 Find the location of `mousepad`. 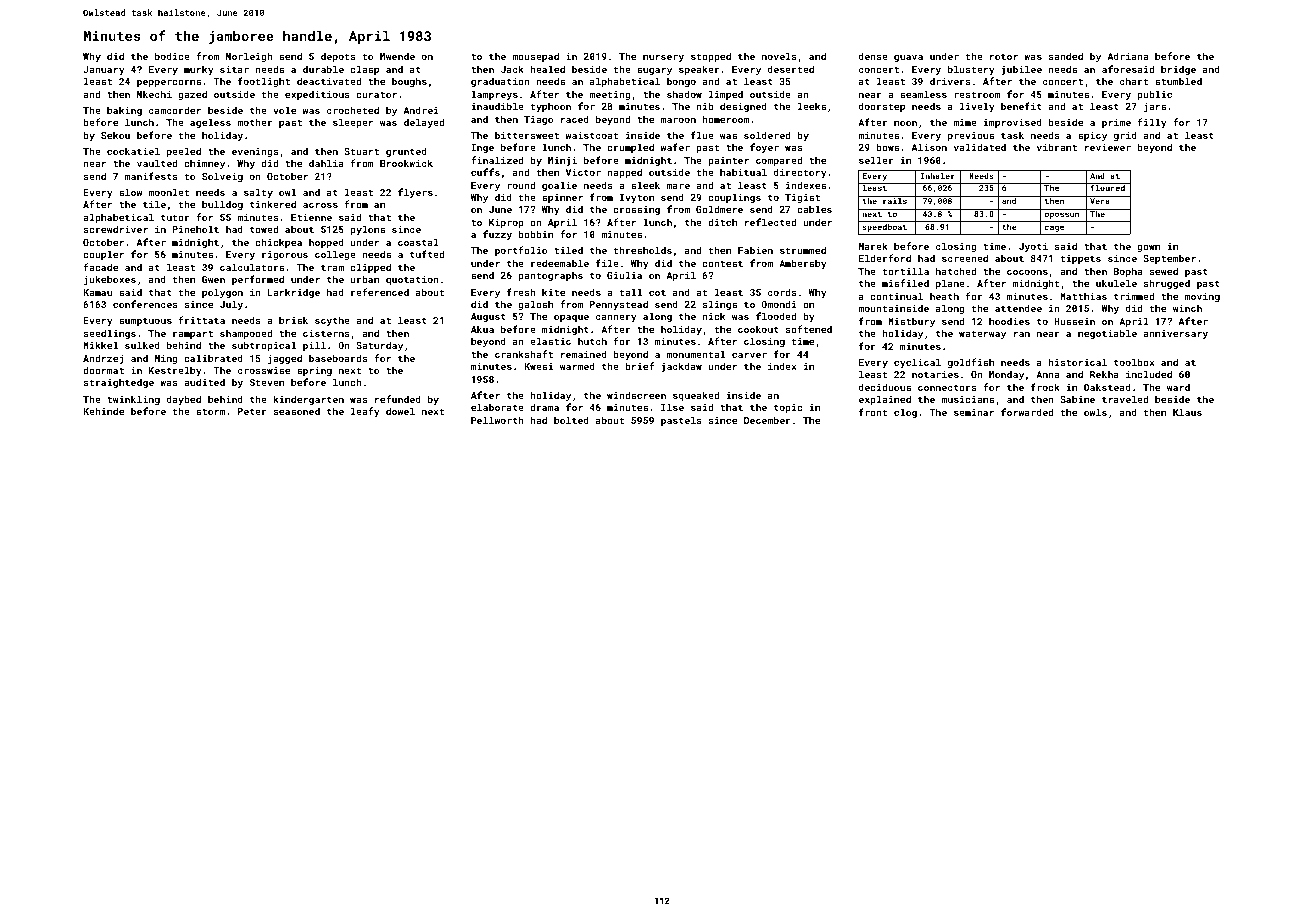

mousepad is located at coordinates (535, 57).
